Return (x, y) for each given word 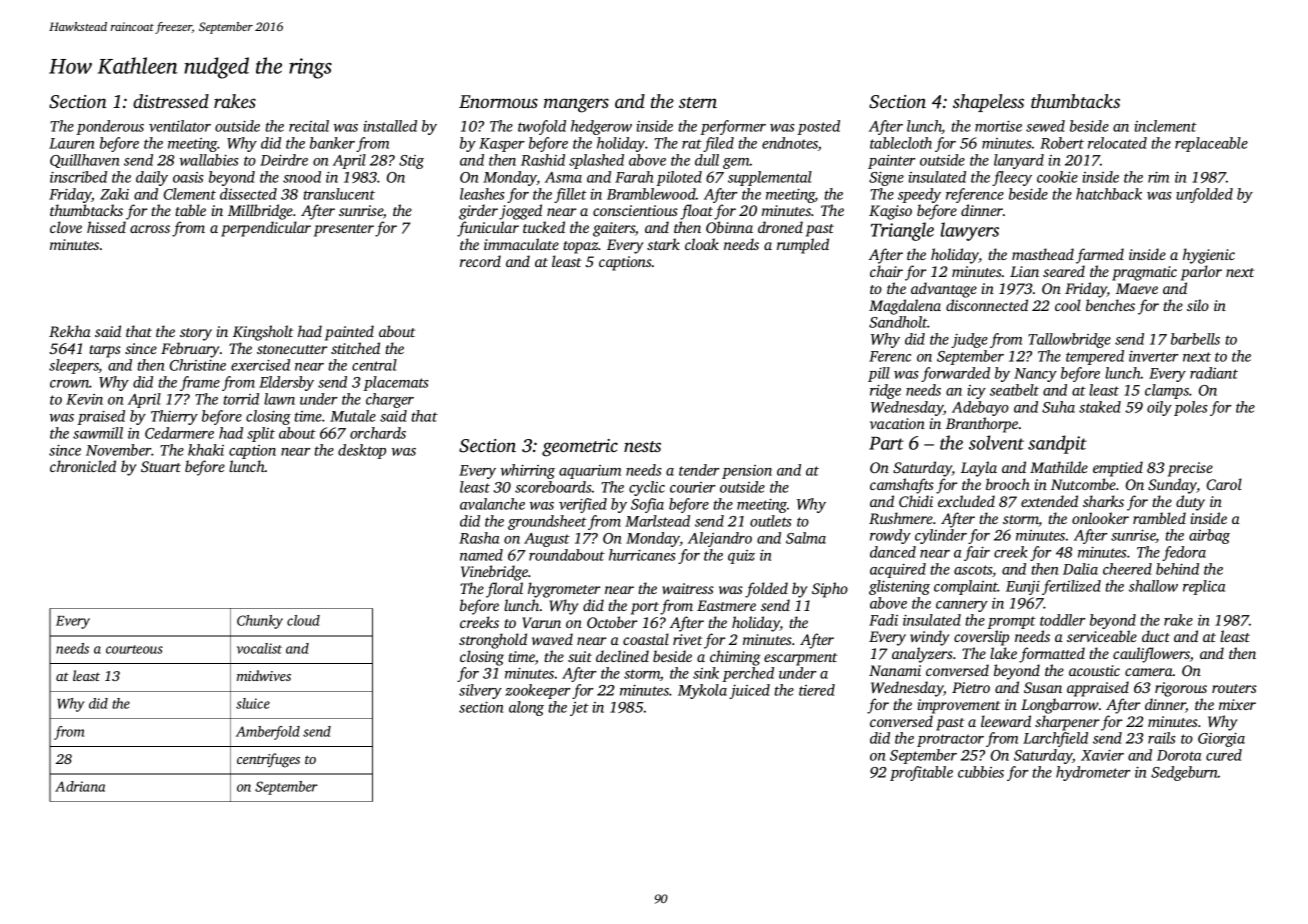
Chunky (260, 622)
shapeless (988, 103)
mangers (576, 105)
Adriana (80, 786)
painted (349, 333)
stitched (355, 348)
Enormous (498, 101)
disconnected (987, 305)
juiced (749, 691)
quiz (741, 557)
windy (929, 638)
